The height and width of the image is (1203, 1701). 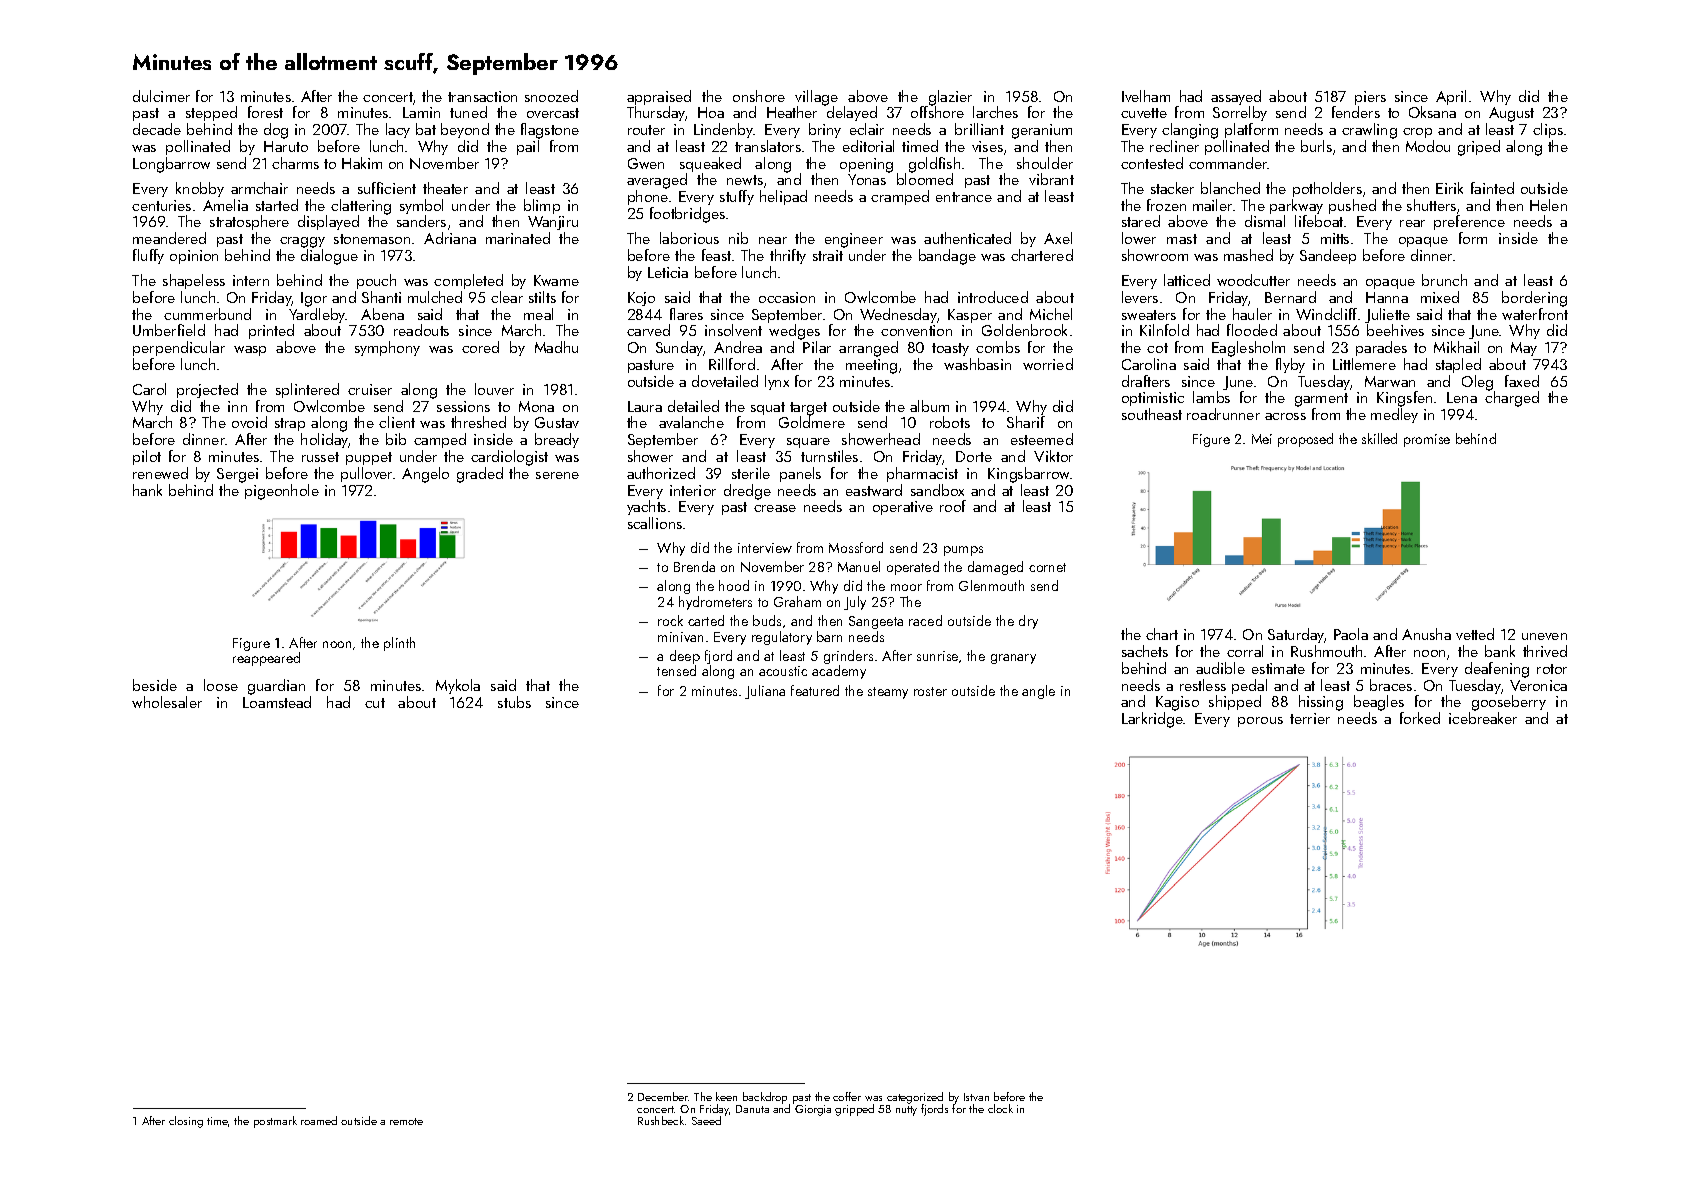 What do you see at coordinates (1000, 1108) in the image?
I see `clock` at bounding box center [1000, 1108].
